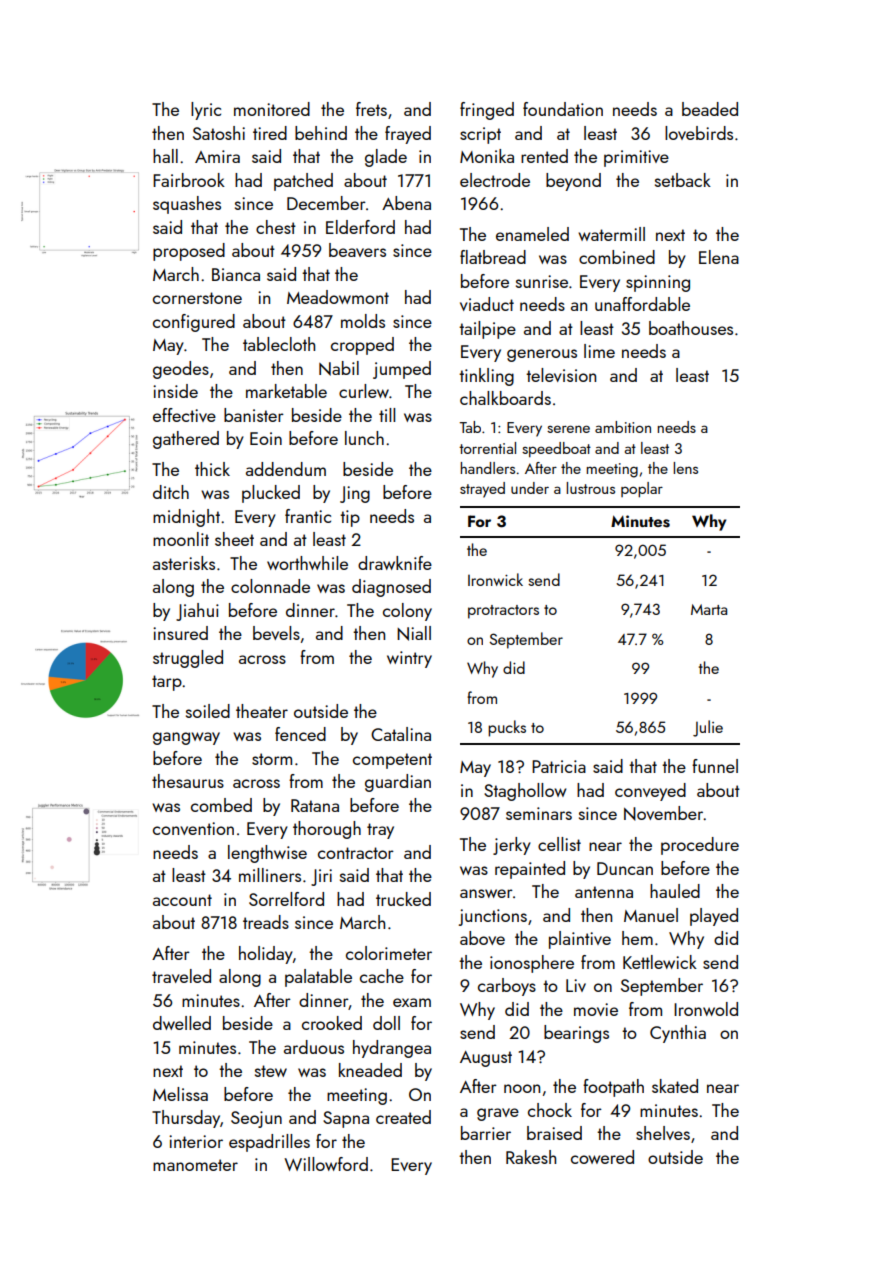 This screenshot has height=1266, width=892. Describe the element at coordinates (269, 1143) in the screenshot. I see `espadrilles` at that location.
